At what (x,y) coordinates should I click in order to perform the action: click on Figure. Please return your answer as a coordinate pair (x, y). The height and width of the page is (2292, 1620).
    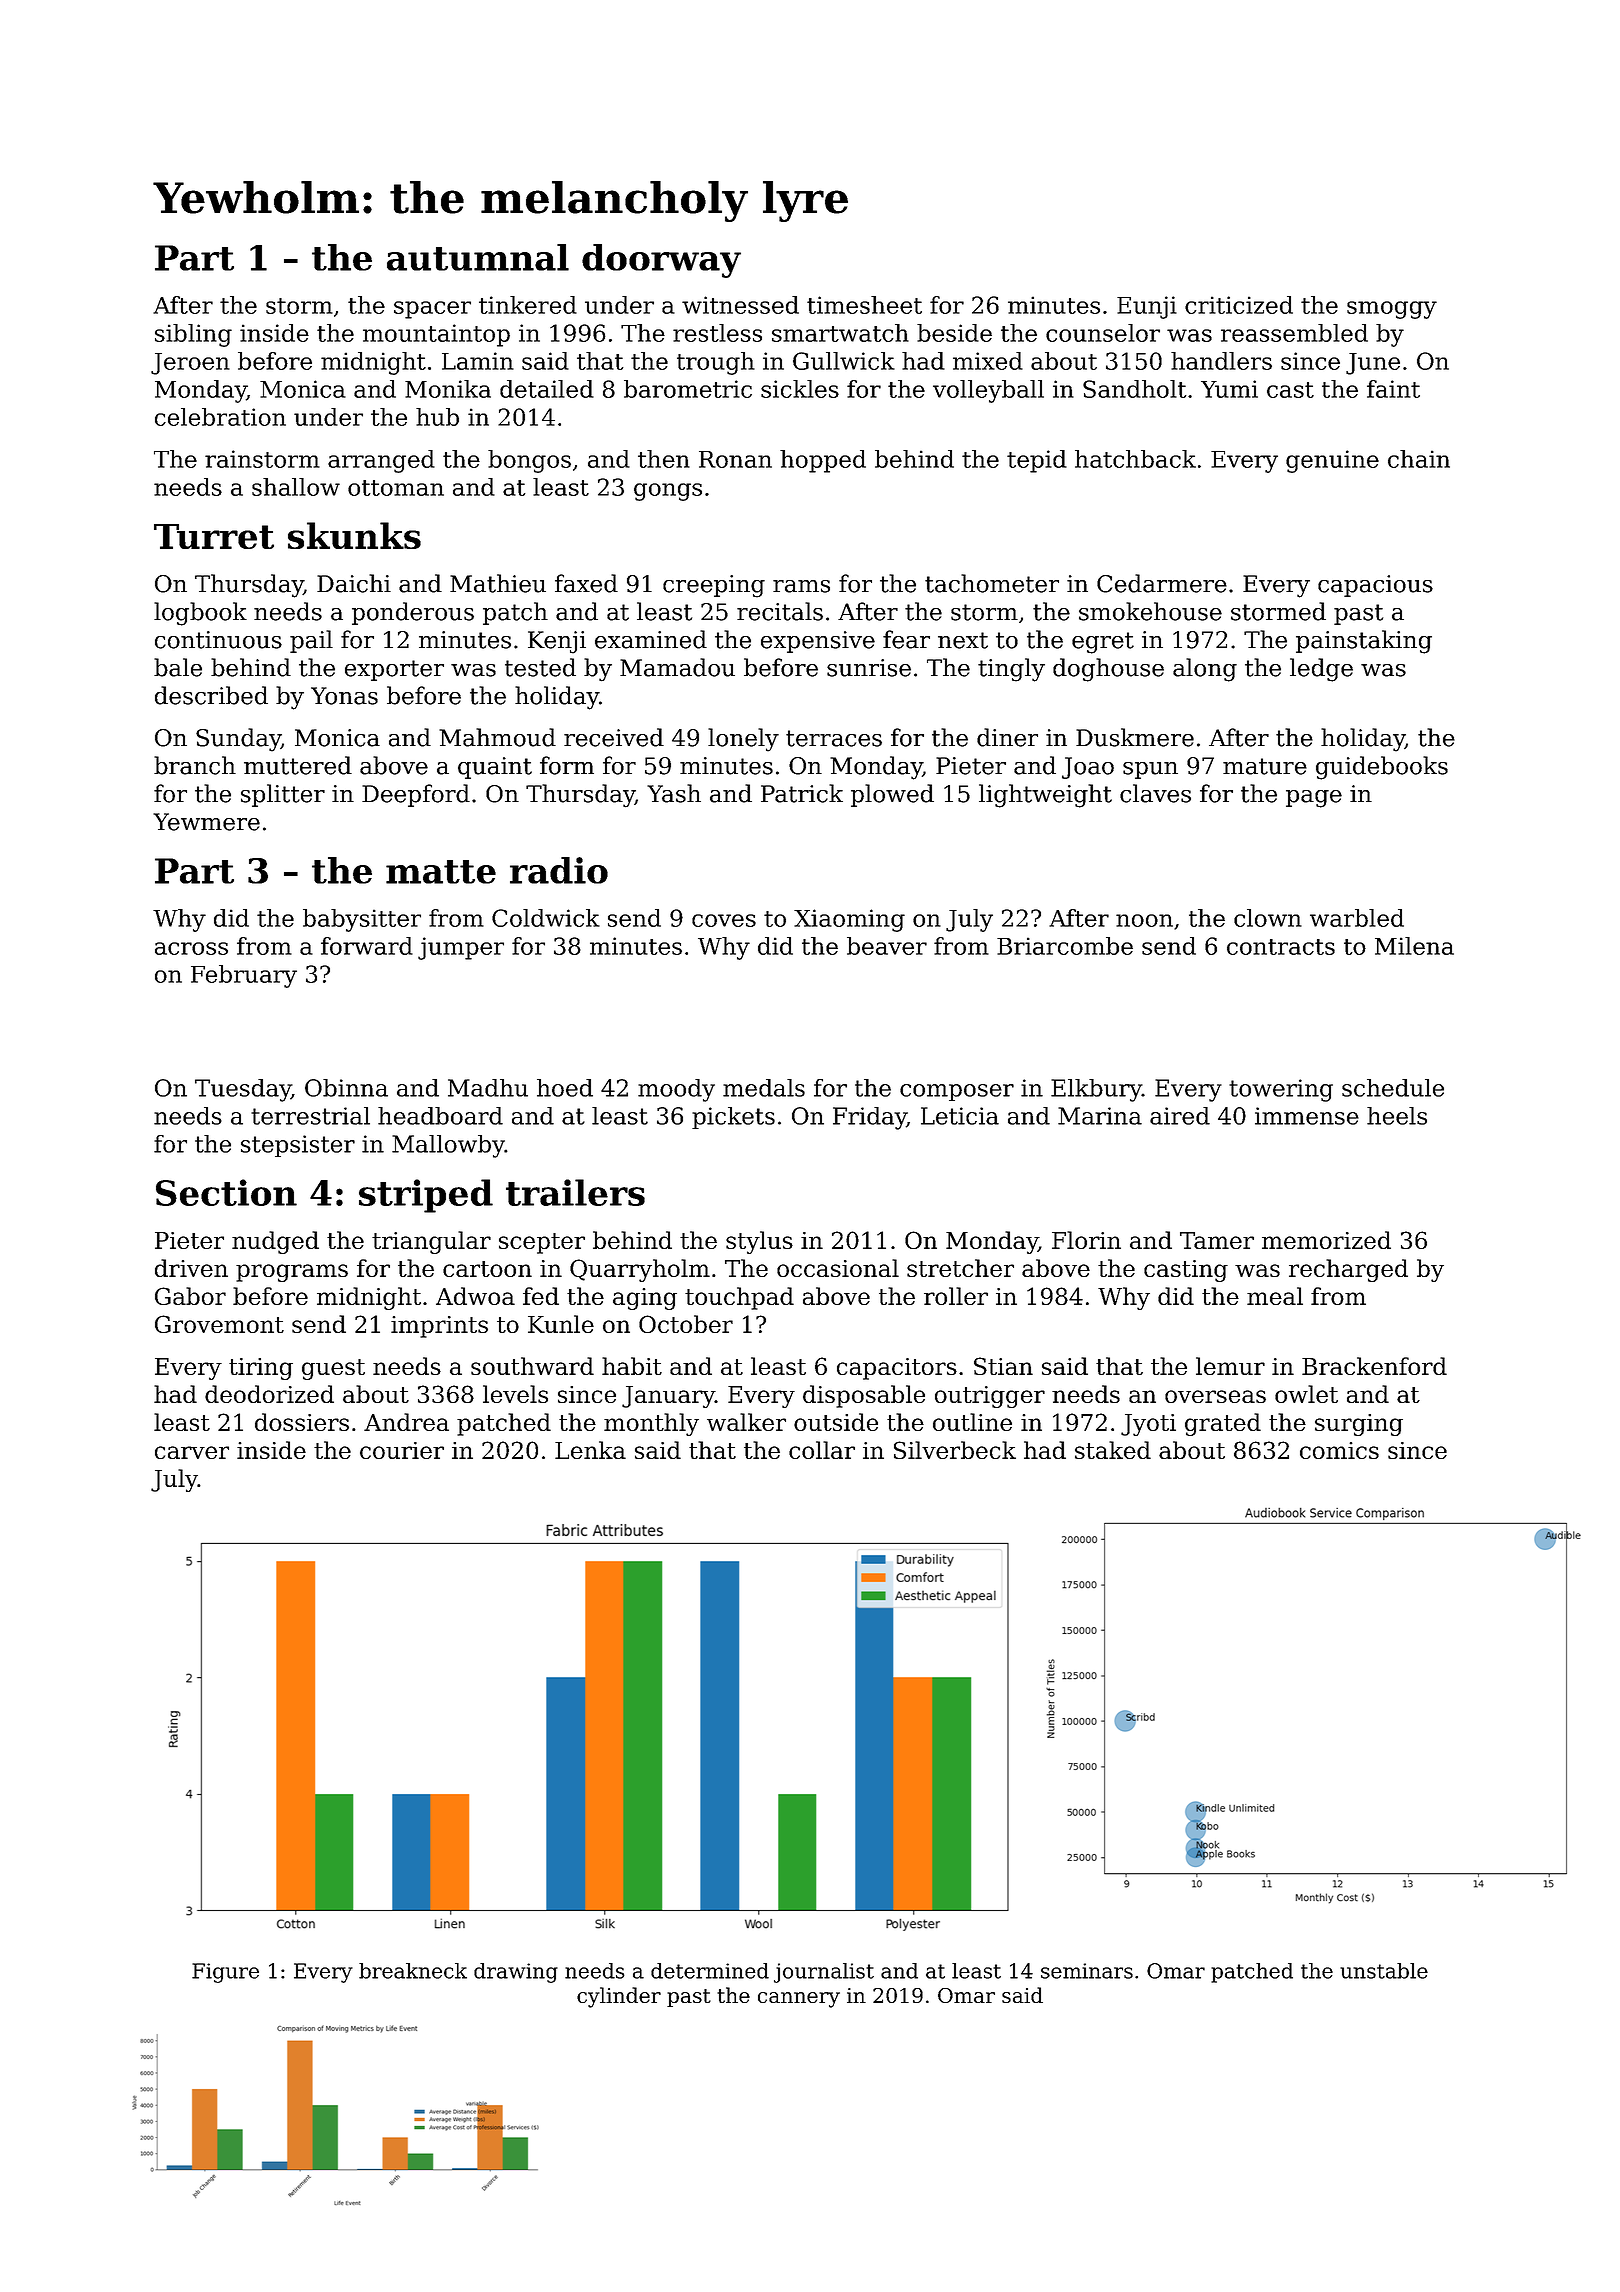
    Looking at the image, I should click on (225, 1973).
